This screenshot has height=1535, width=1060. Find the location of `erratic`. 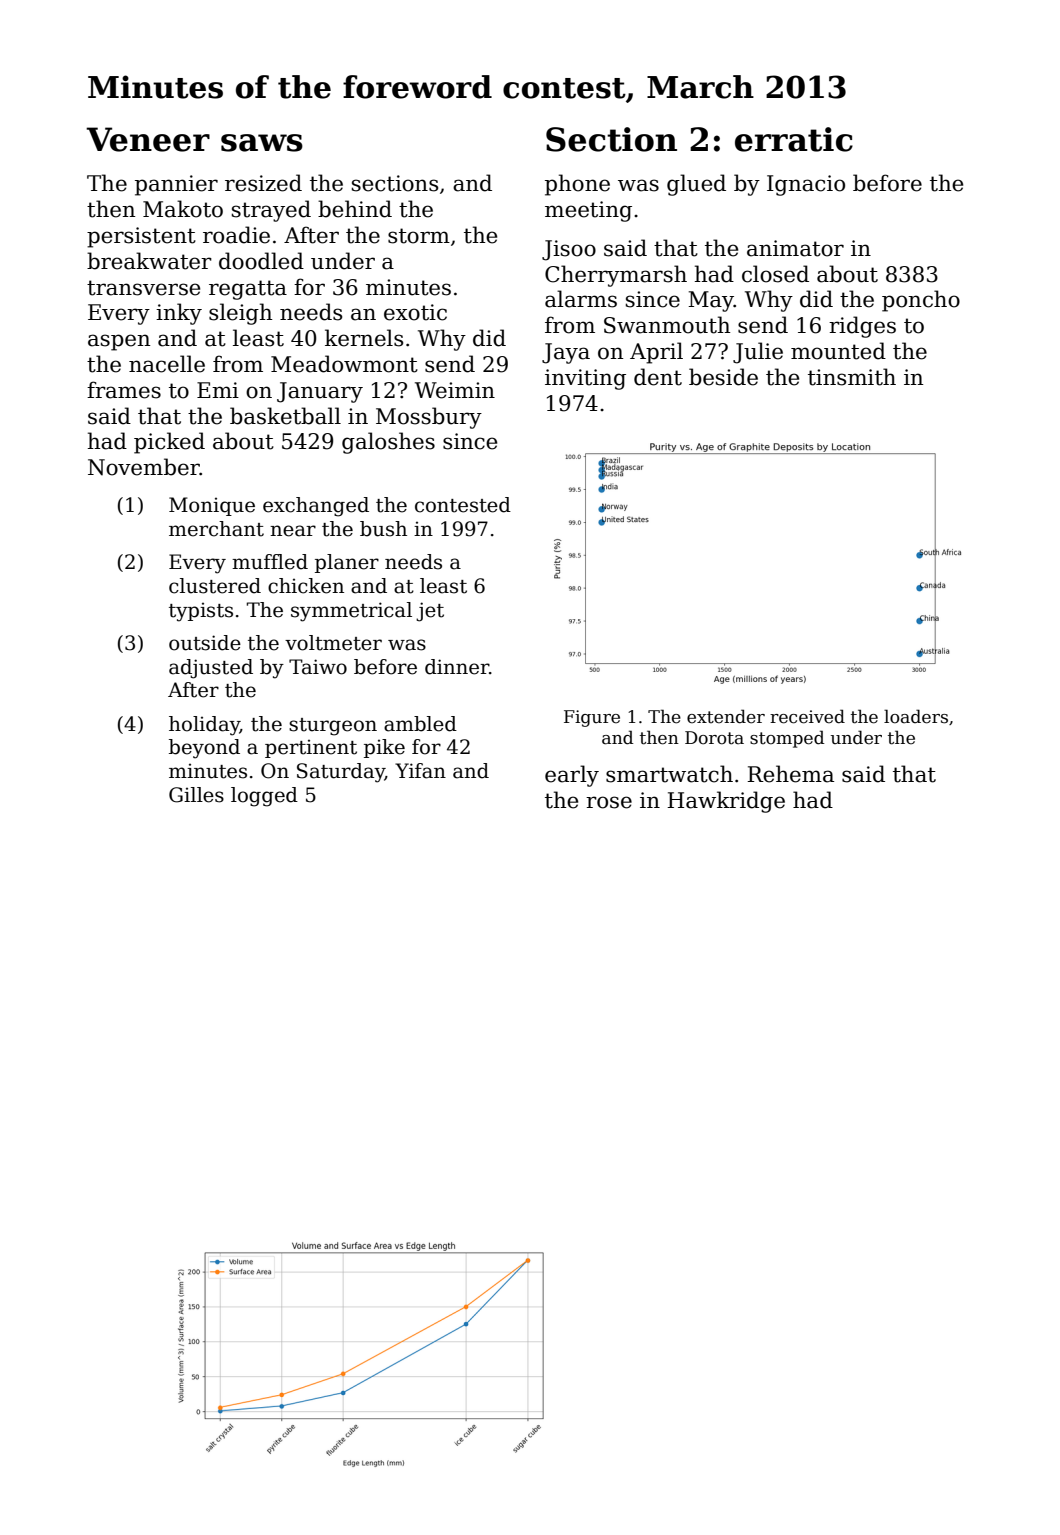

erratic is located at coordinates (794, 139).
